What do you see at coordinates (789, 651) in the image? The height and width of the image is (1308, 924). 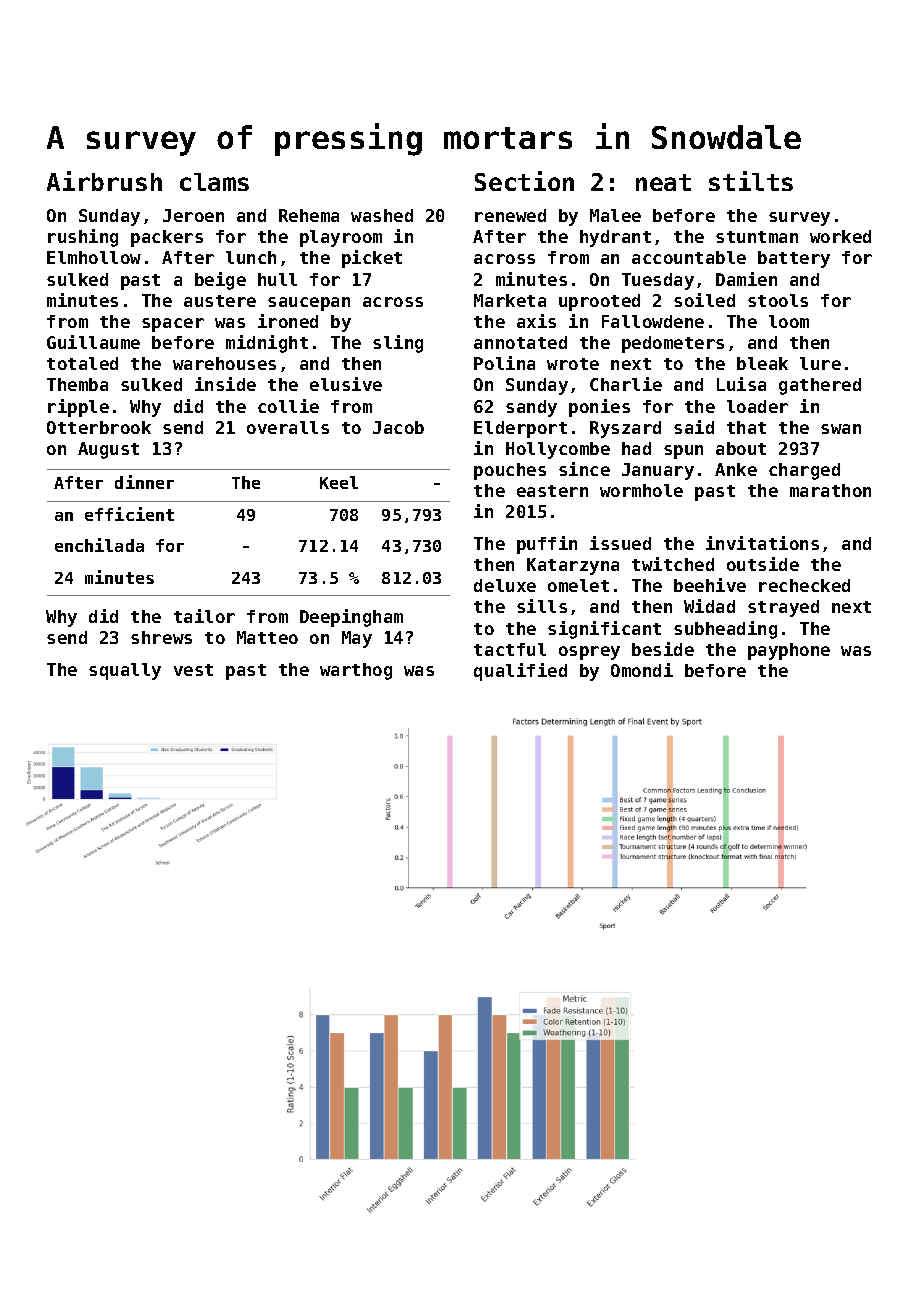 I see `payphone` at bounding box center [789, 651].
